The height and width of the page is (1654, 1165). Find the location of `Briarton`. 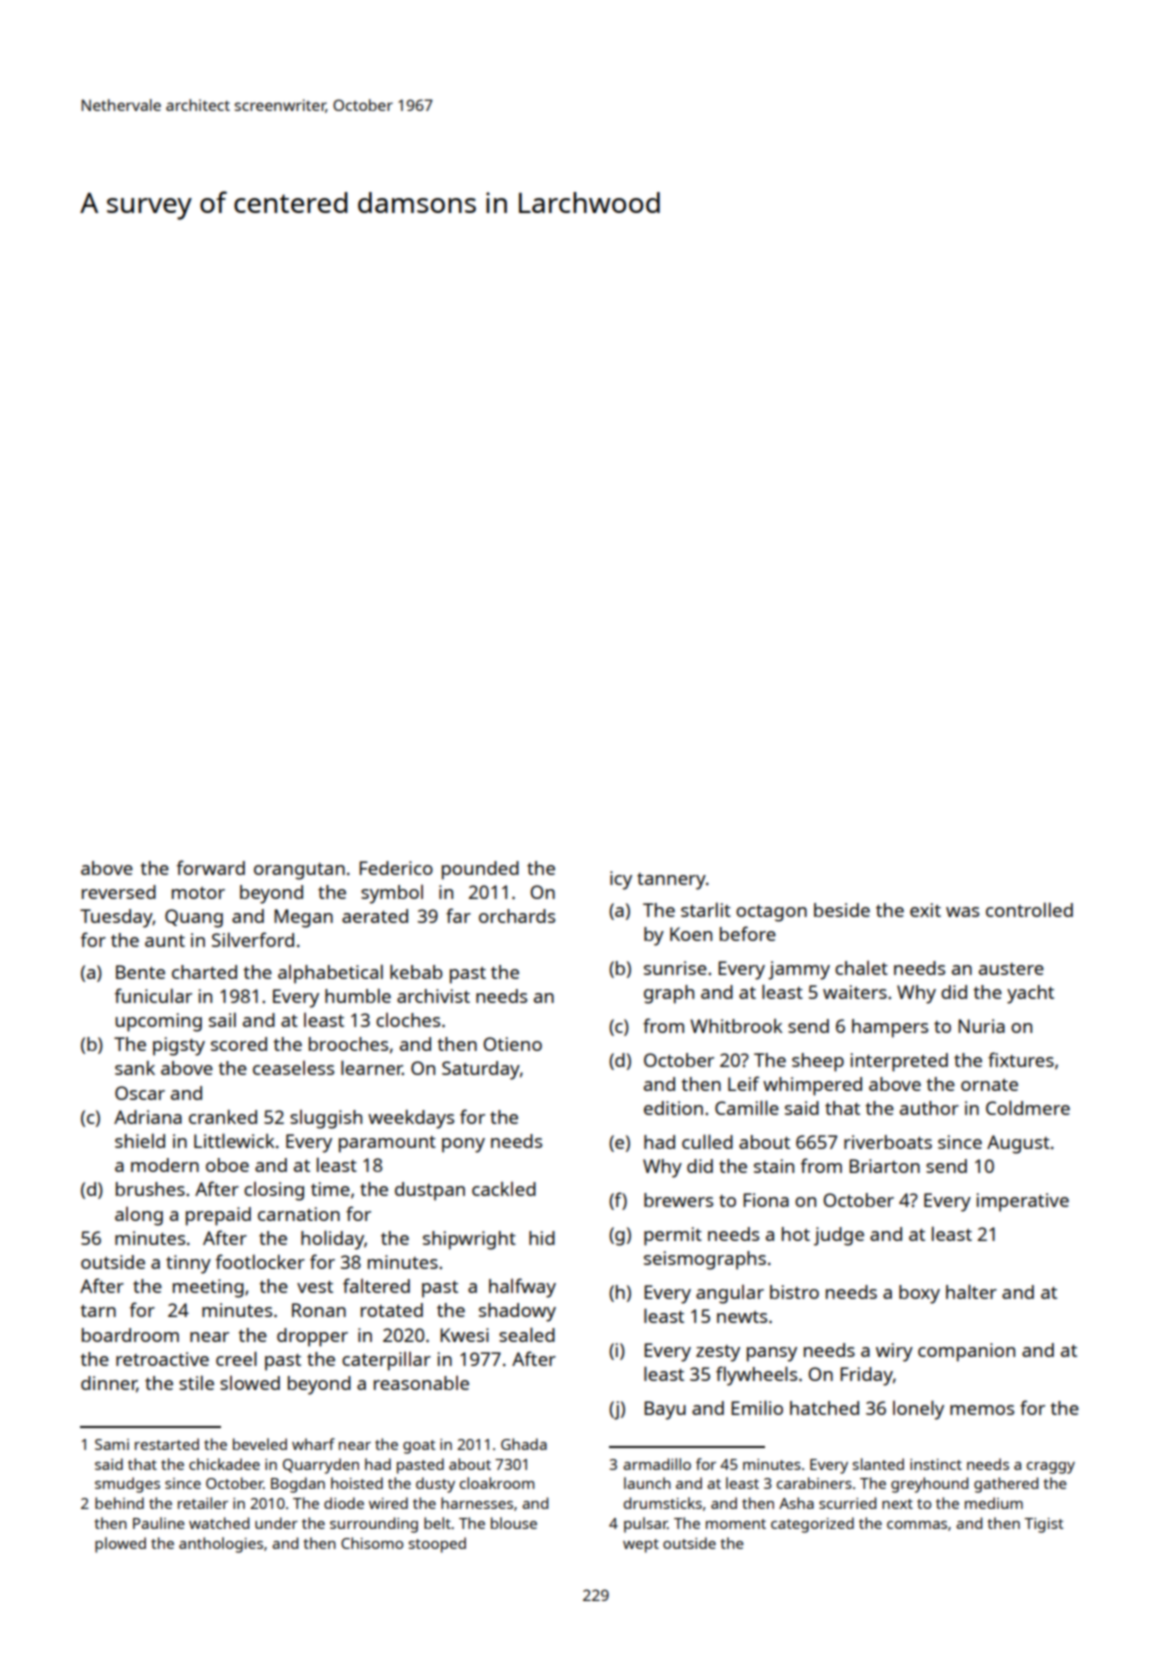

Briarton is located at coordinates (884, 1166).
